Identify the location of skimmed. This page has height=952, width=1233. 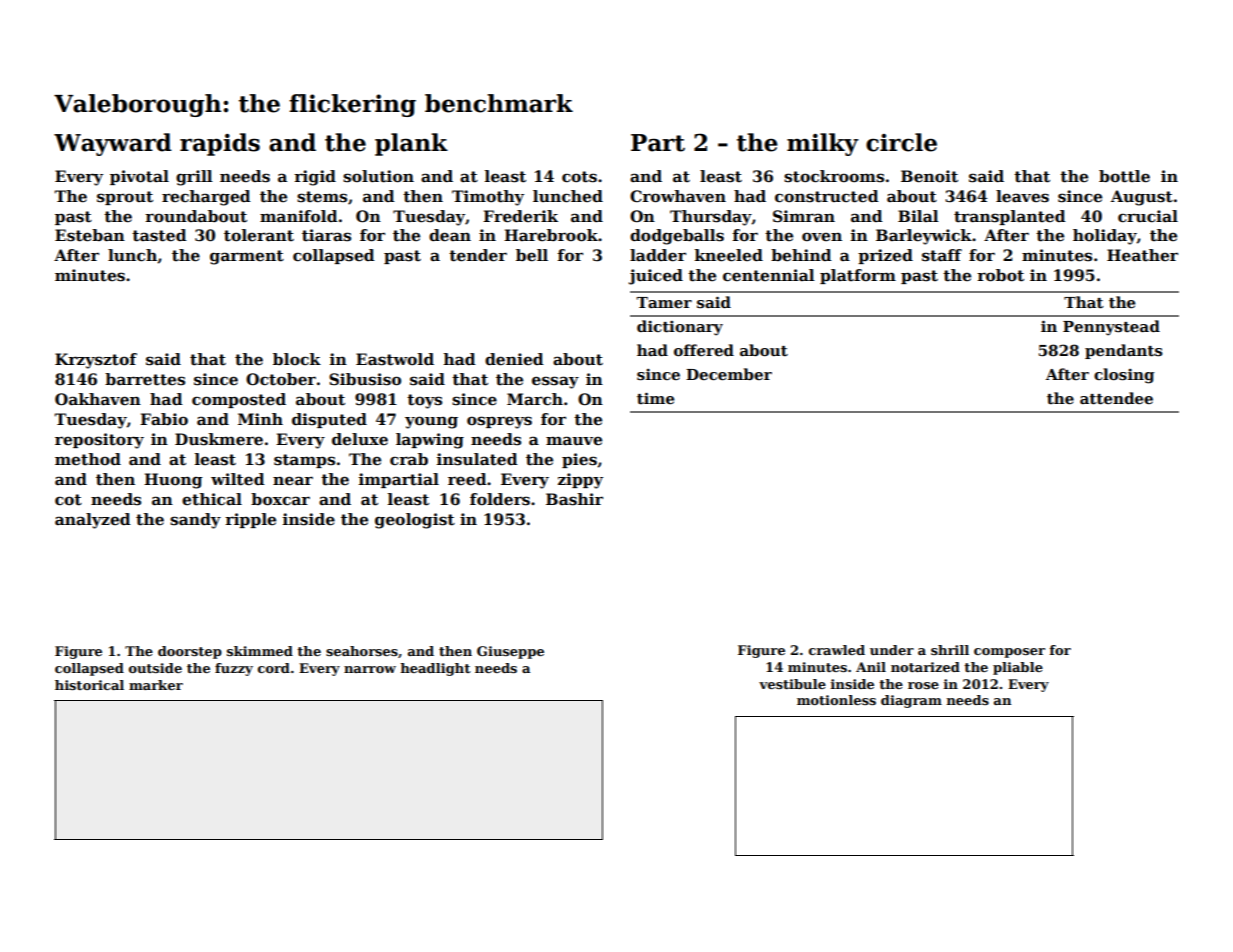
(260, 651).
